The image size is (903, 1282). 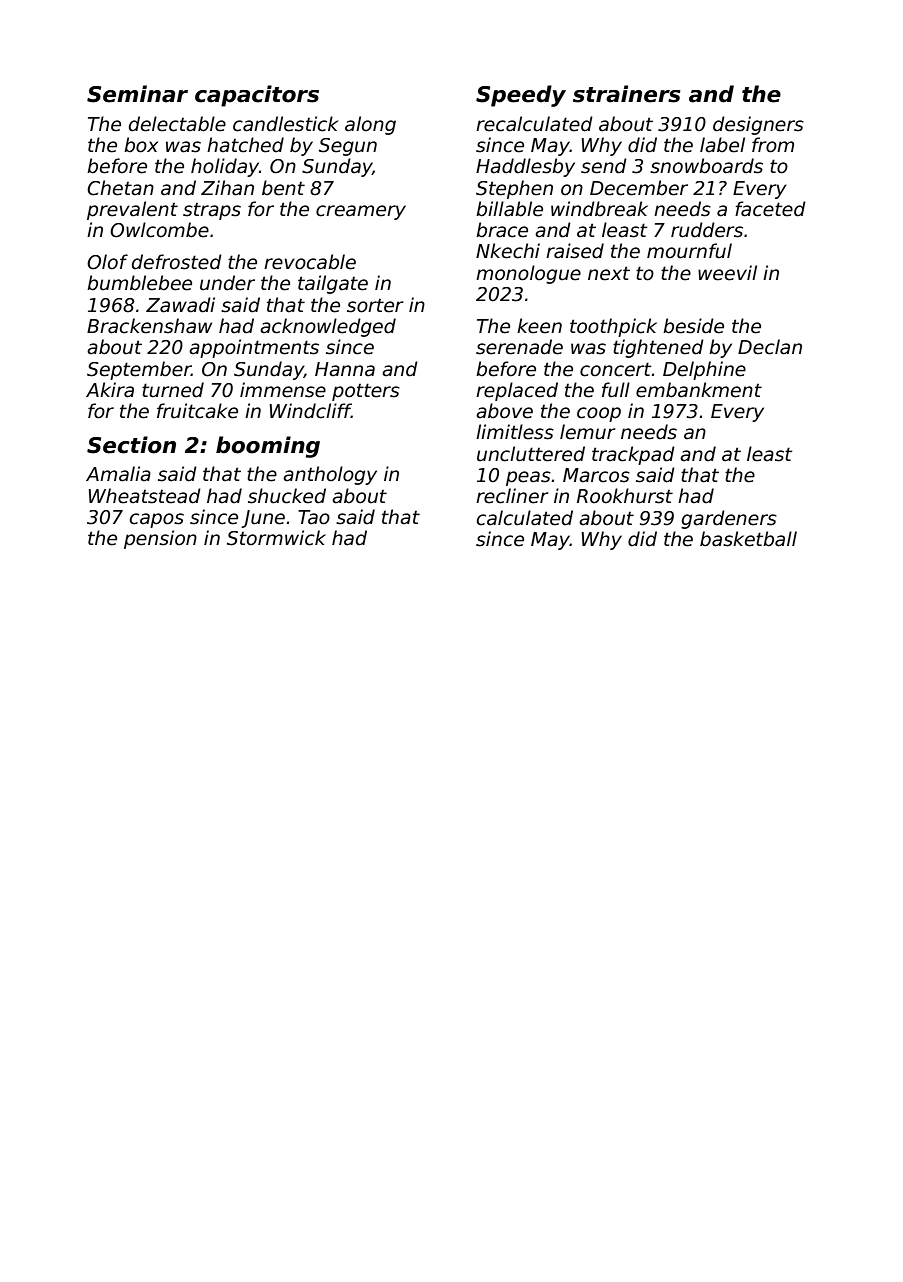 I want to click on Seminar, so click(x=137, y=94).
